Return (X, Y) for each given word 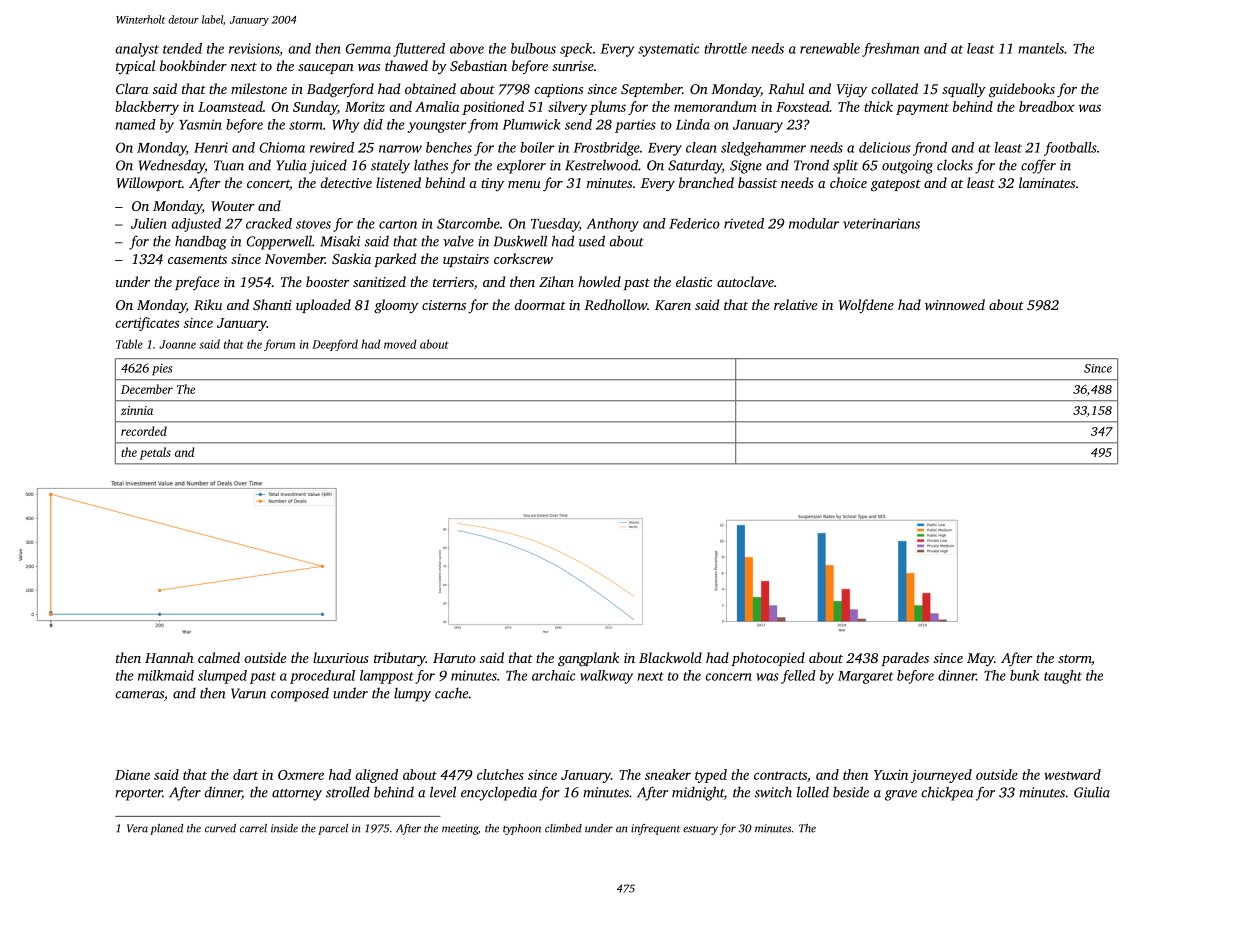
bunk (1024, 675)
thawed (406, 65)
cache (451, 693)
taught (1063, 677)
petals (155, 453)
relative (795, 304)
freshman (890, 50)
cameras (139, 695)
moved (400, 344)
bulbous (533, 48)
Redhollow (615, 304)
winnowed (955, 304)
